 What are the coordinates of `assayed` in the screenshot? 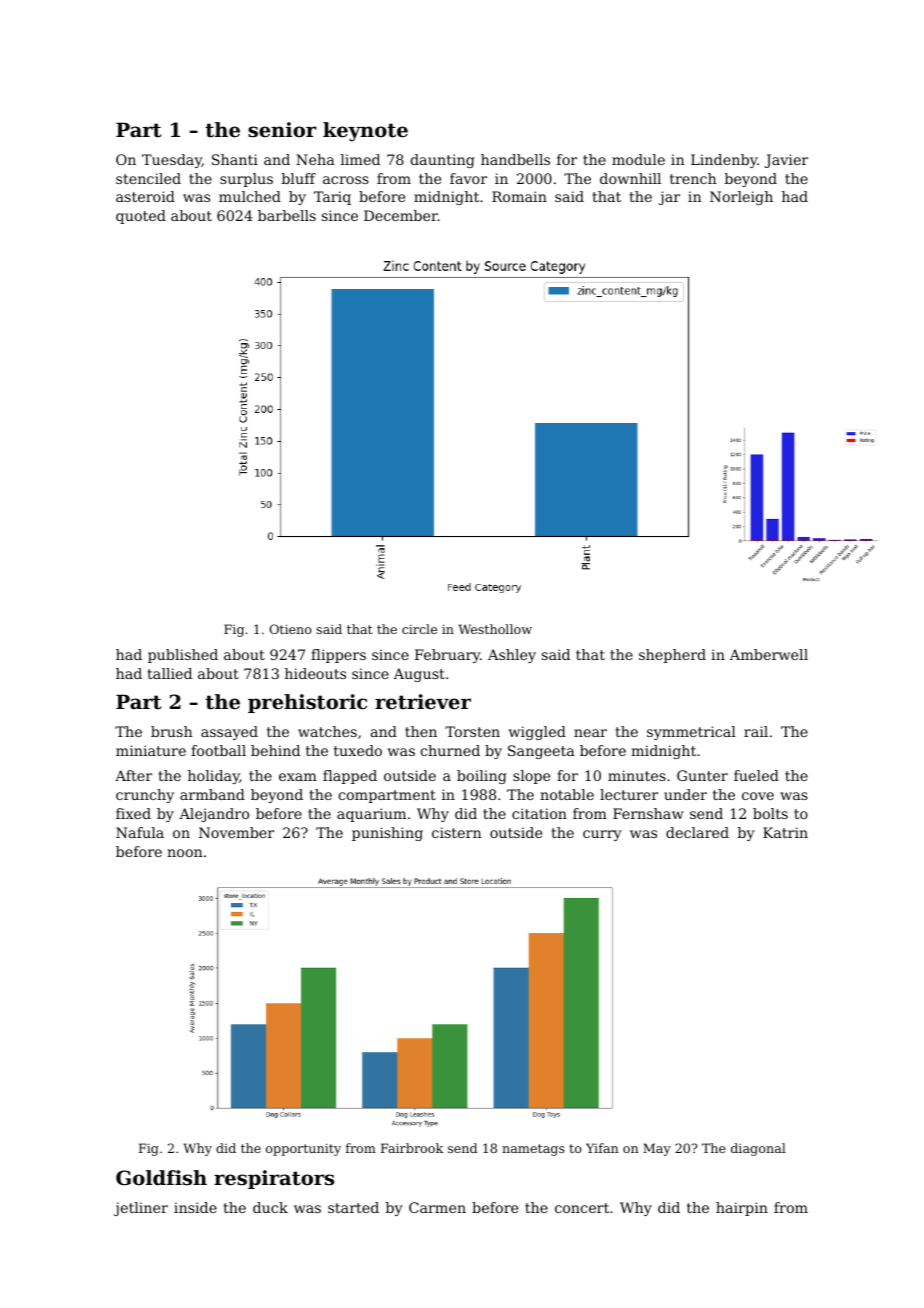 It's located at (229, 733).
